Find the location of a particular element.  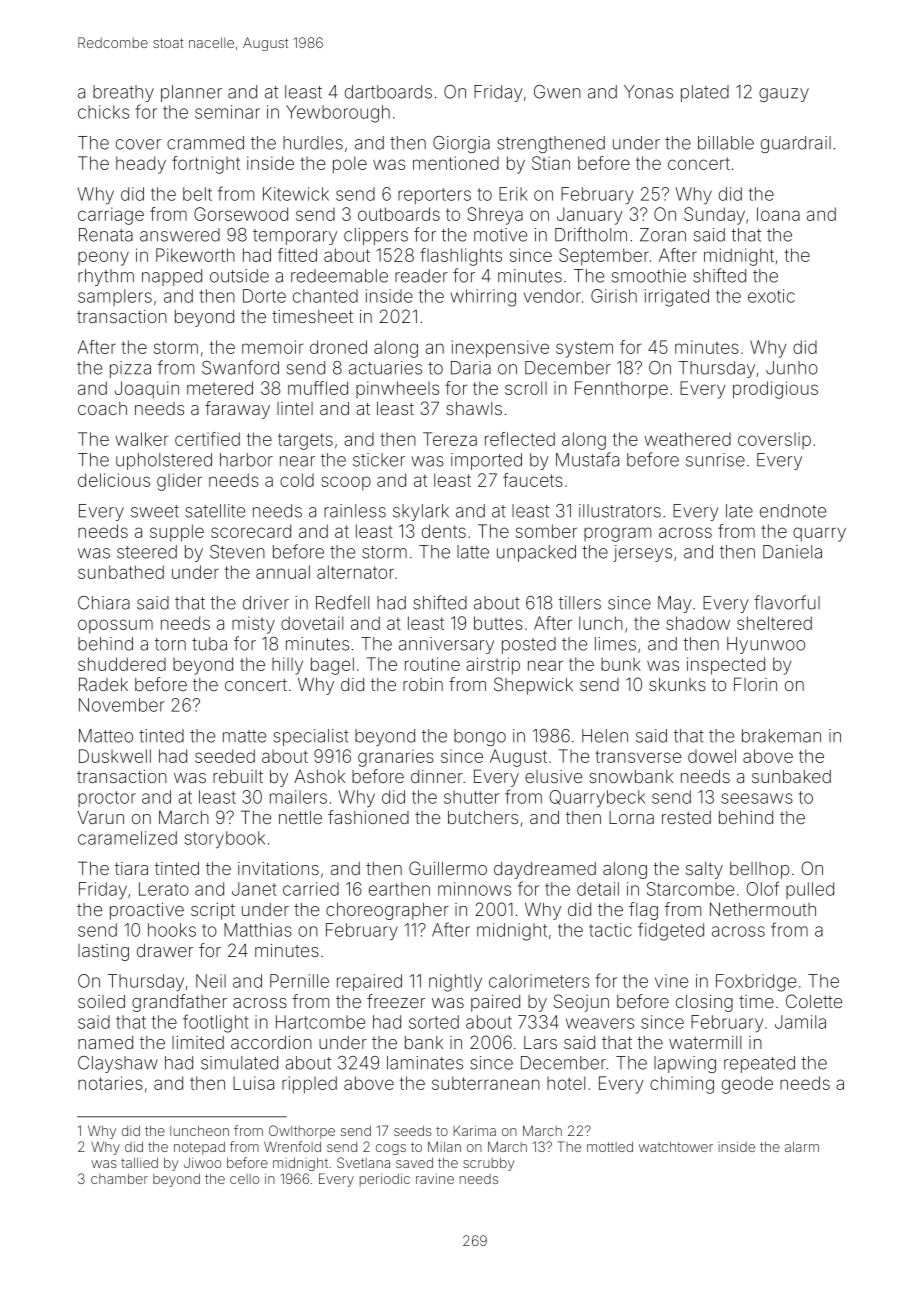

fortnight is located at coordinates (206, 165).
